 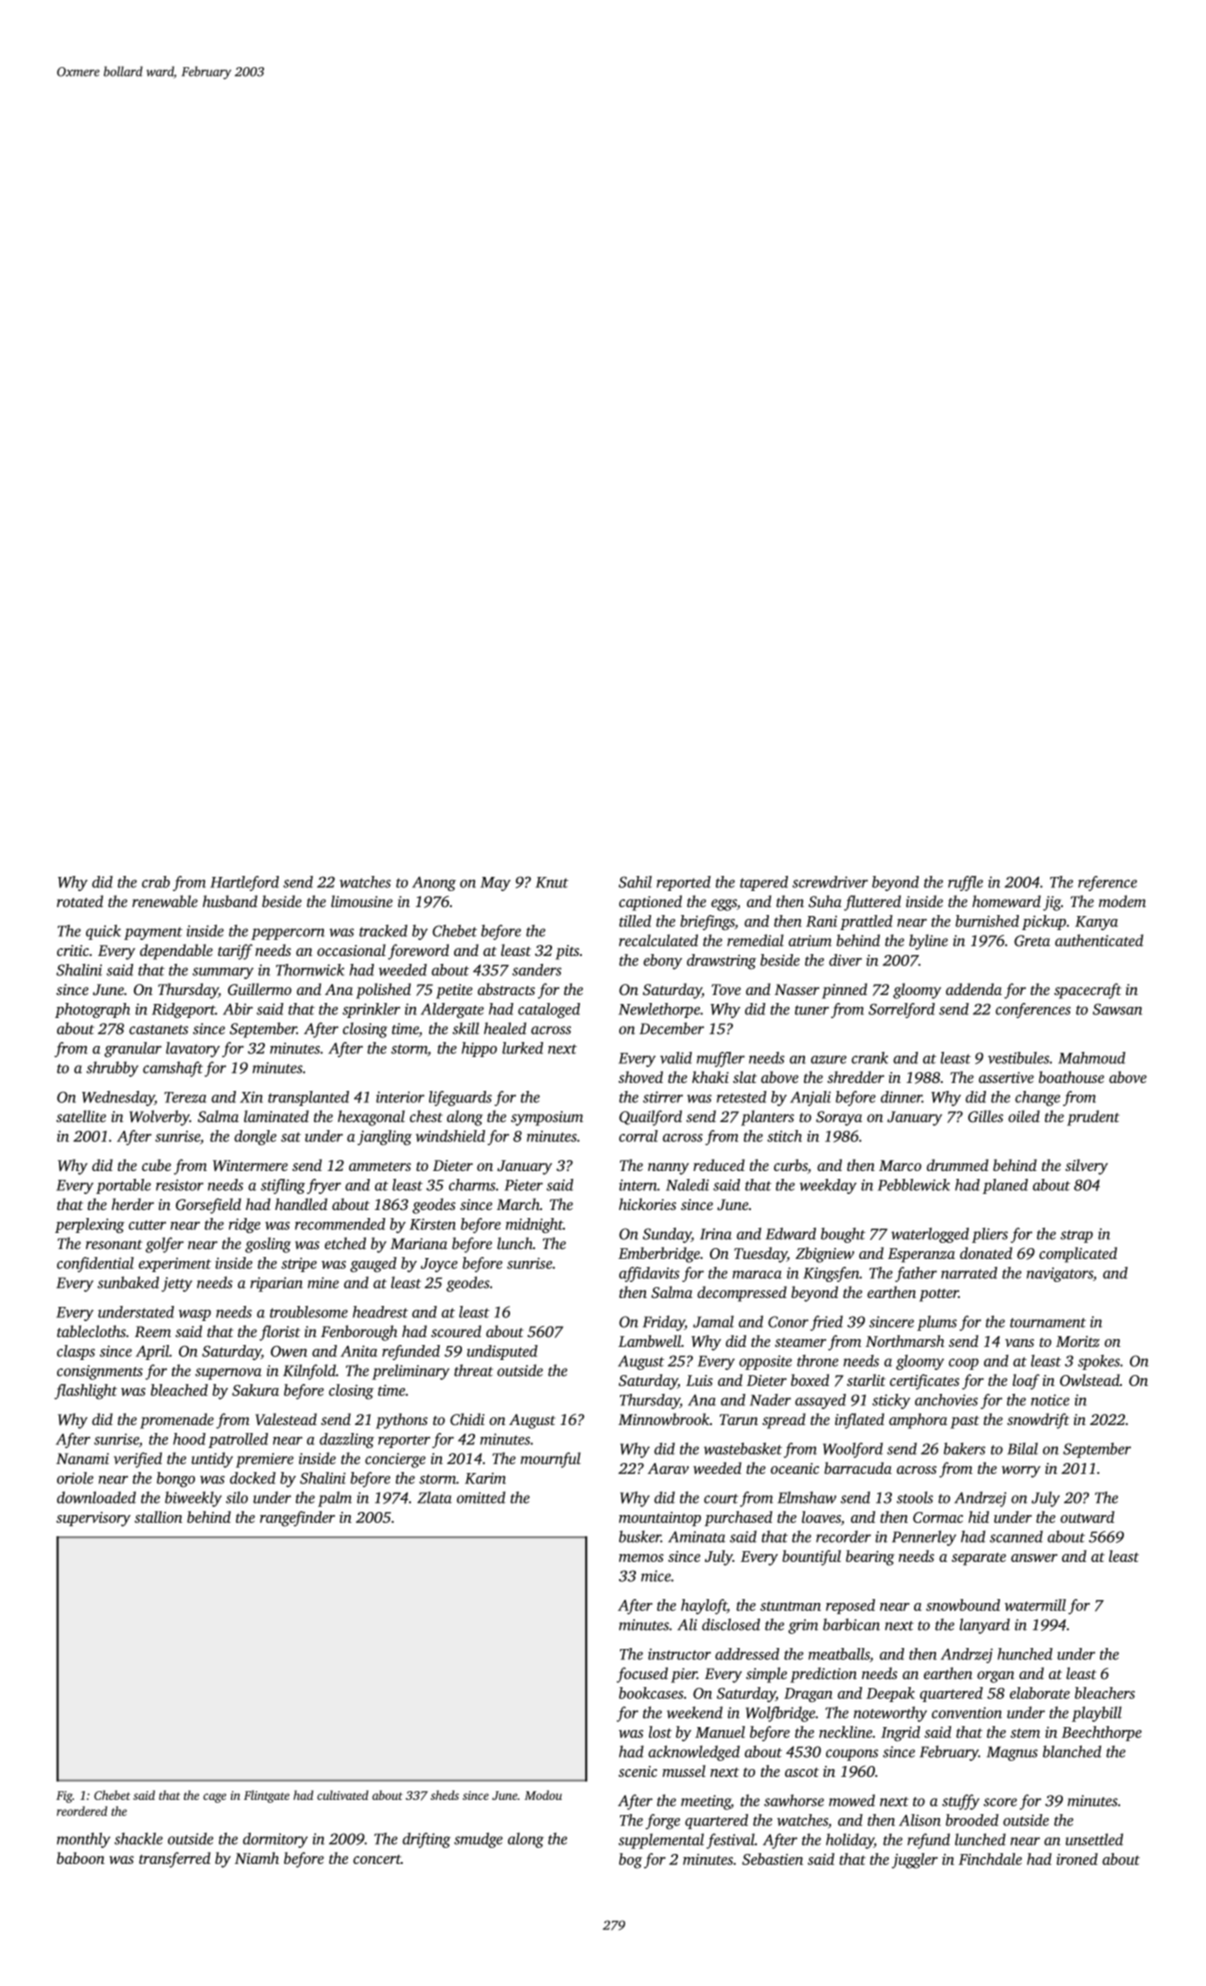 I want to click on baboon, so click(x=81, y=1858).
